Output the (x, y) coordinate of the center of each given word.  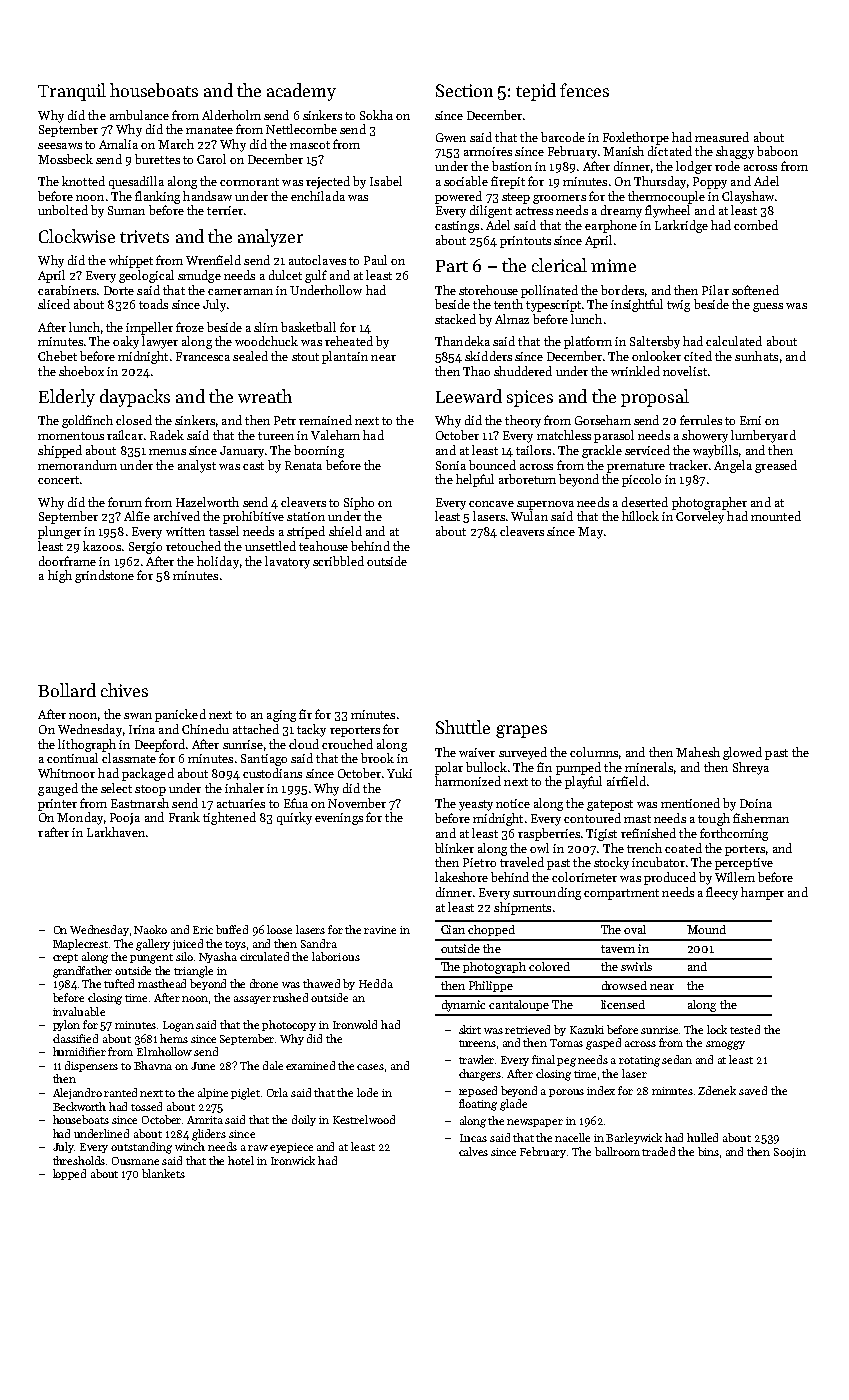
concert (58, 480)
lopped (69, 1174)
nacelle (572, 1137)
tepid (536, 92)
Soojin (790, 1153)
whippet (131, 261)
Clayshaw (748, 197)
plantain (345, 357)
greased (776, 466)
